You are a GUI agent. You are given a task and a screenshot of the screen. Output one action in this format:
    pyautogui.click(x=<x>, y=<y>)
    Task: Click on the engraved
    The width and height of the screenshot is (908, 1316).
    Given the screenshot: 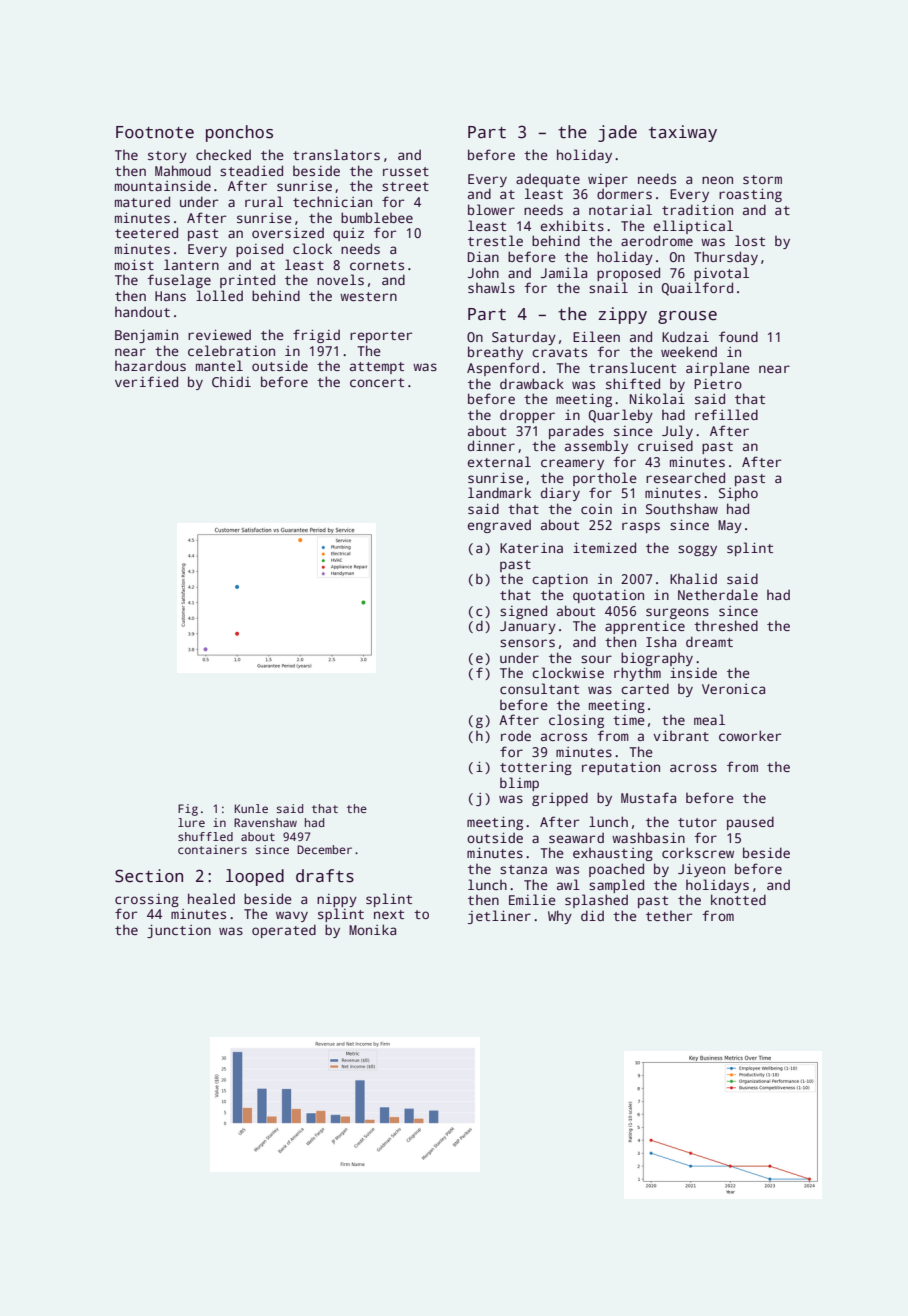 What is the action you would take?
    pyautogui.click(x=499, y=526)
